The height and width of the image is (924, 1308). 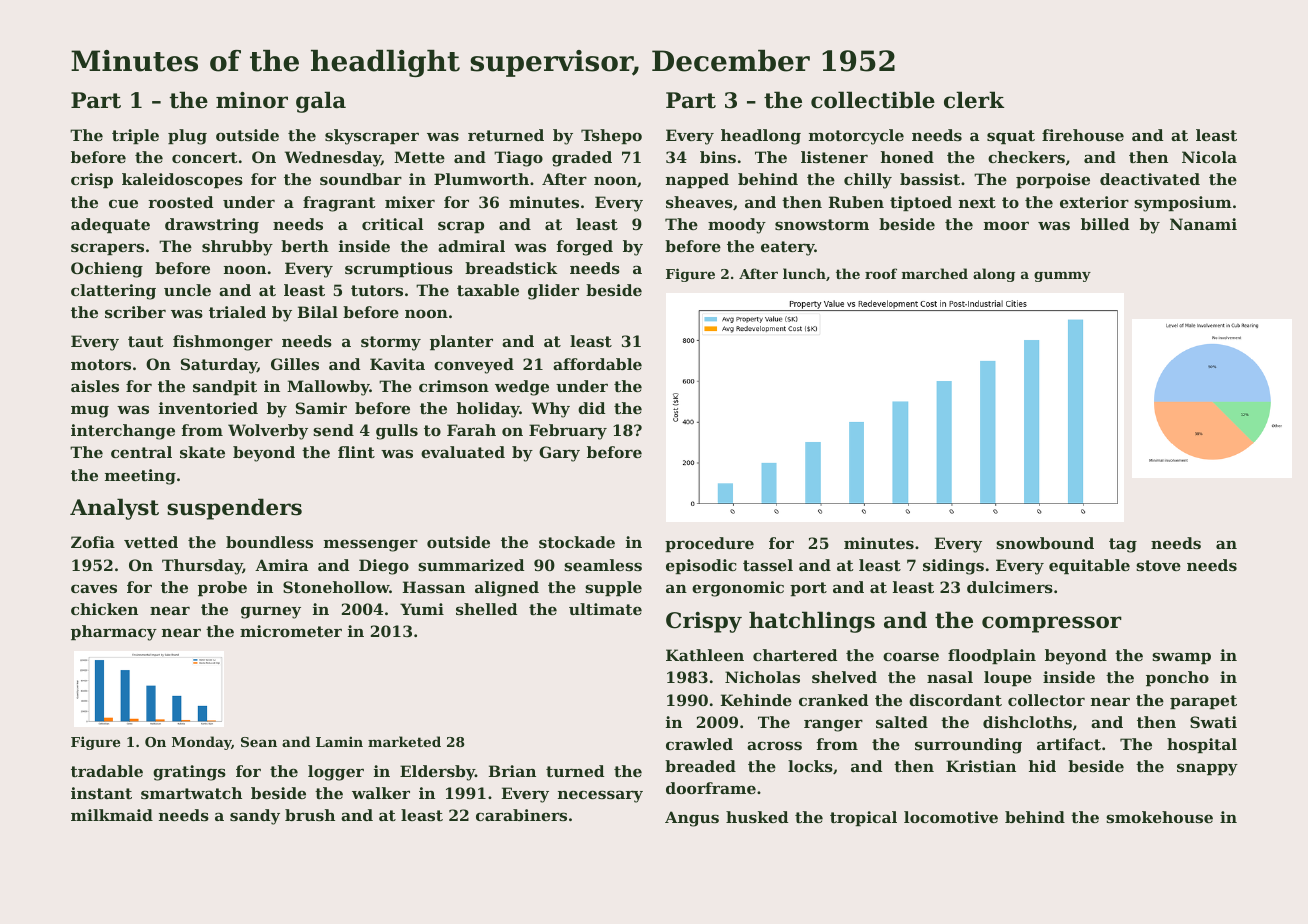 I want to click on checkers, so click(x=1026, y=157).
